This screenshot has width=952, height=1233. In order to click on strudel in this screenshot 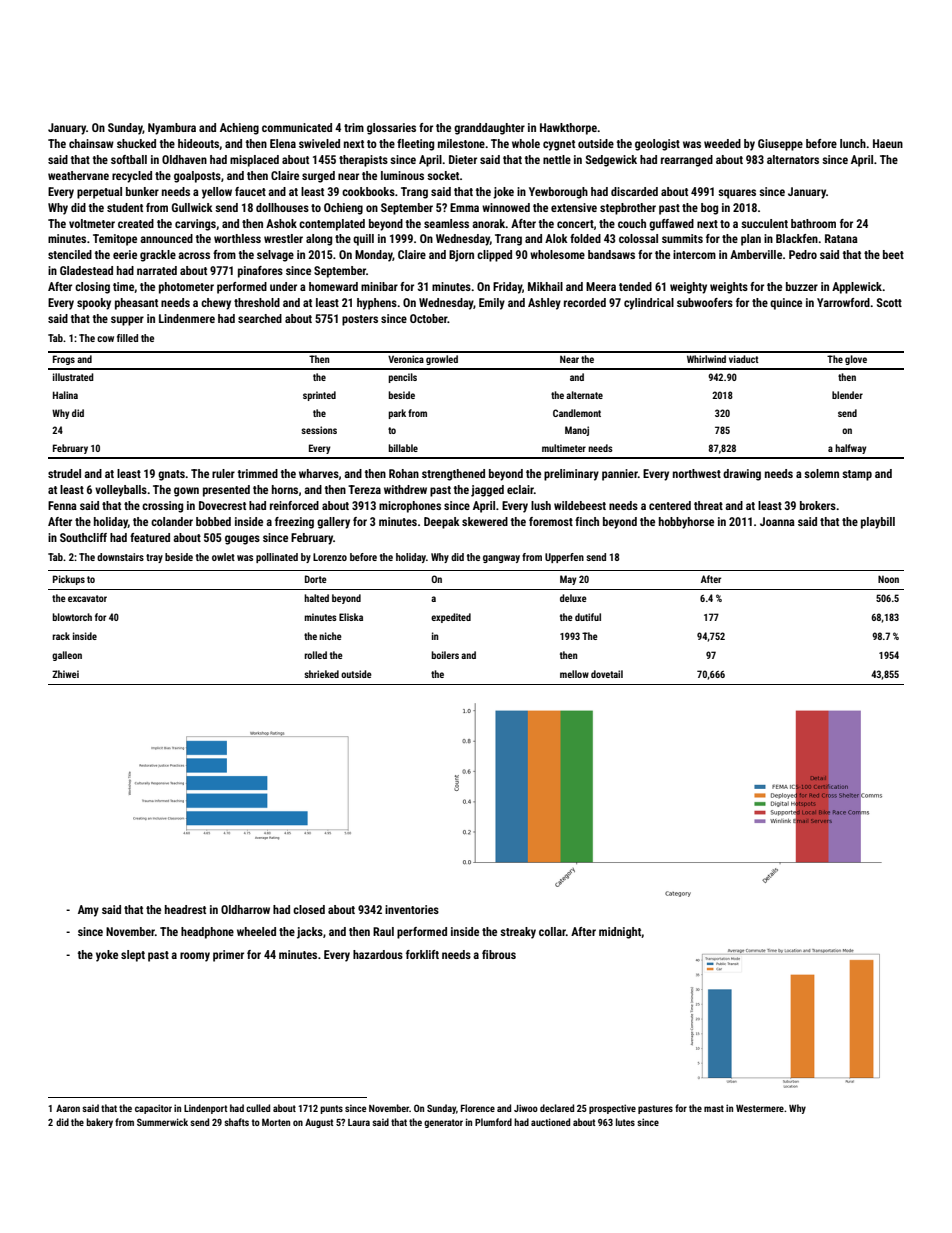, I will do `click(64, 473)`.
